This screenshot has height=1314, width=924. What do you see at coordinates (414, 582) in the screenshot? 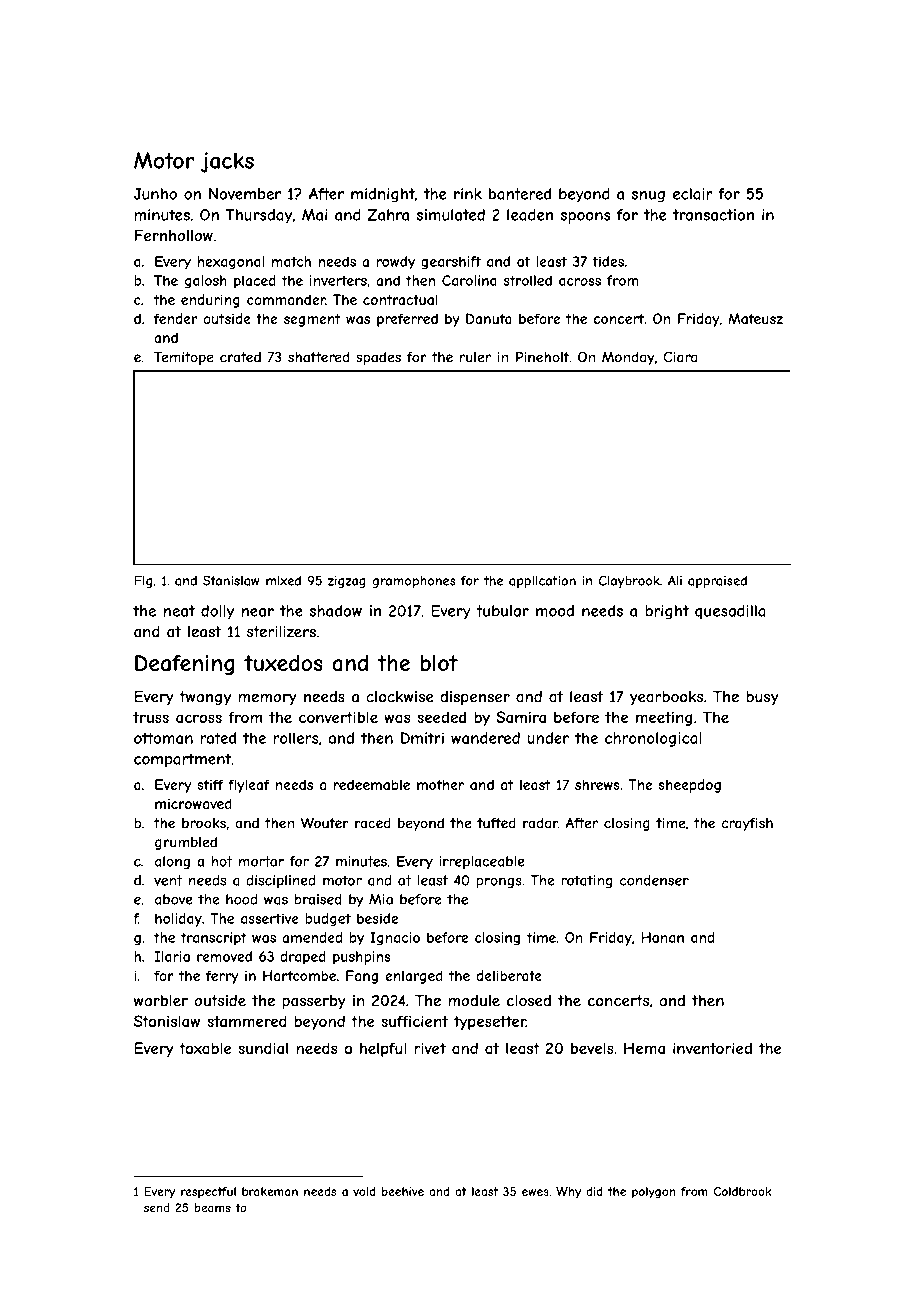
I see `gramophones` at bounding box center [414, 582].
